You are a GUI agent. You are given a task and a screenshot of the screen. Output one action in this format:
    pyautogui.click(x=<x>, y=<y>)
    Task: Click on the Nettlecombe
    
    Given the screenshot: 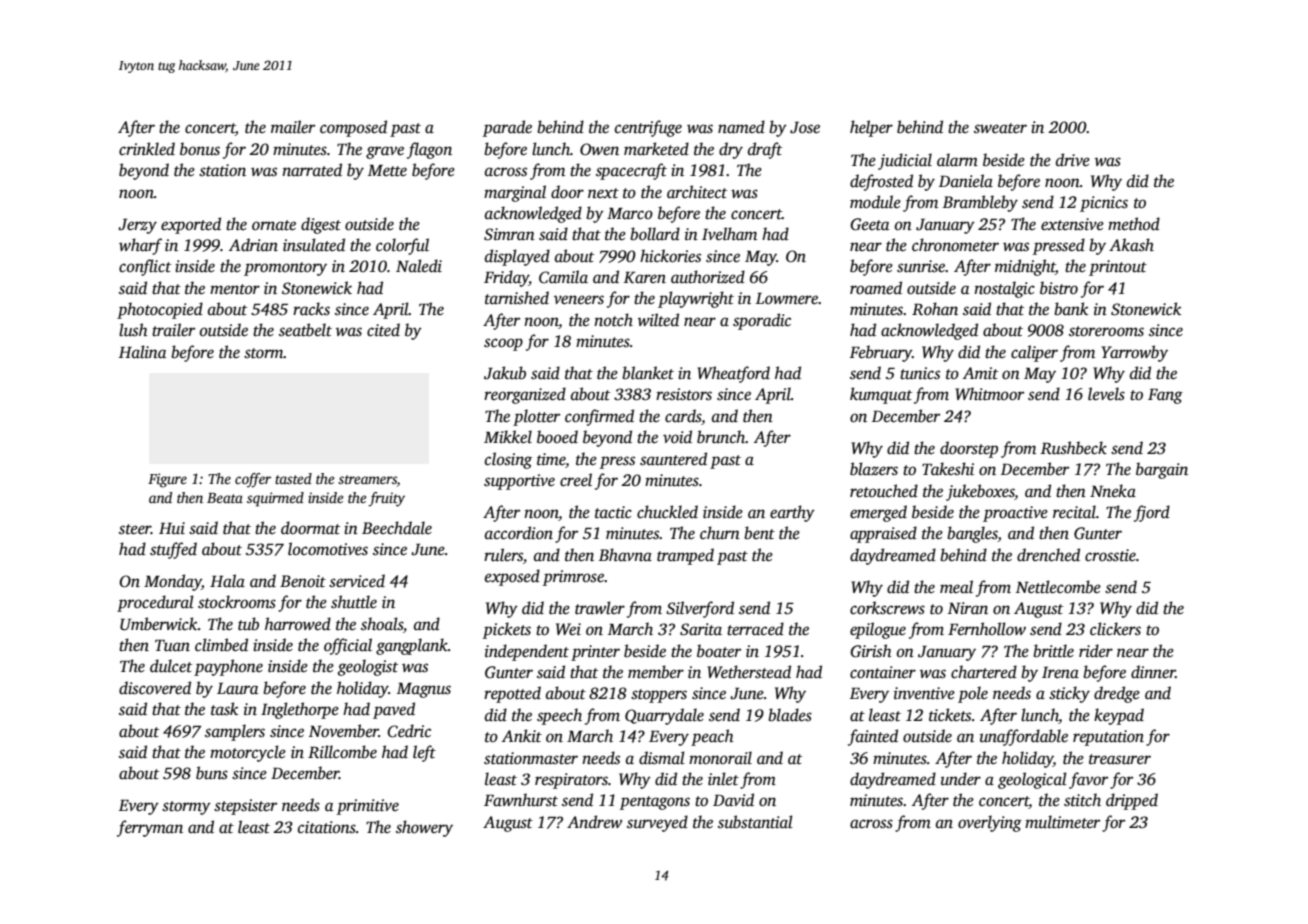 What is the action you would take?
    pyautogui.click(x=1058, y=587)
